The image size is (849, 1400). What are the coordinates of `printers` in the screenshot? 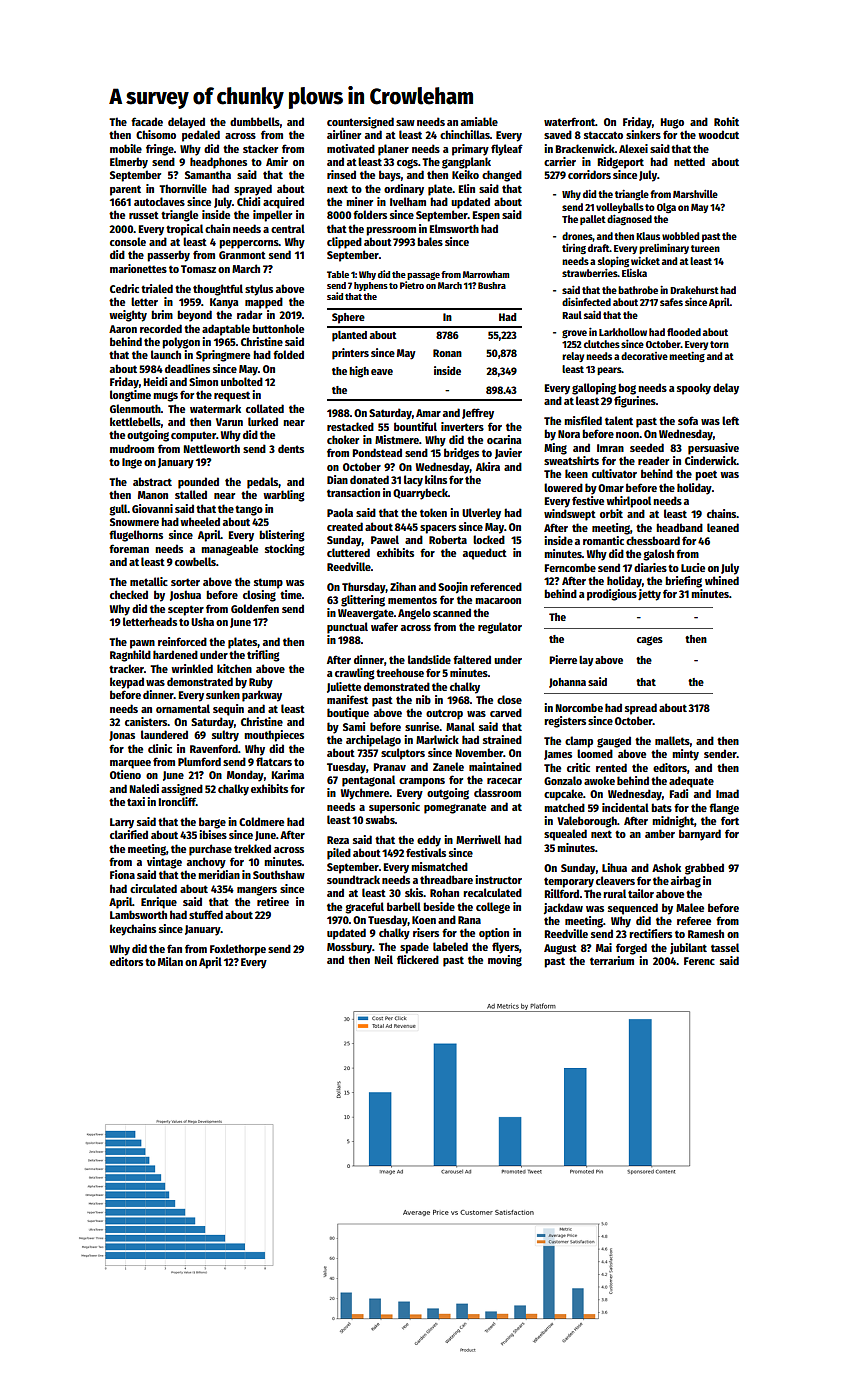 It's located at (350, 354).
